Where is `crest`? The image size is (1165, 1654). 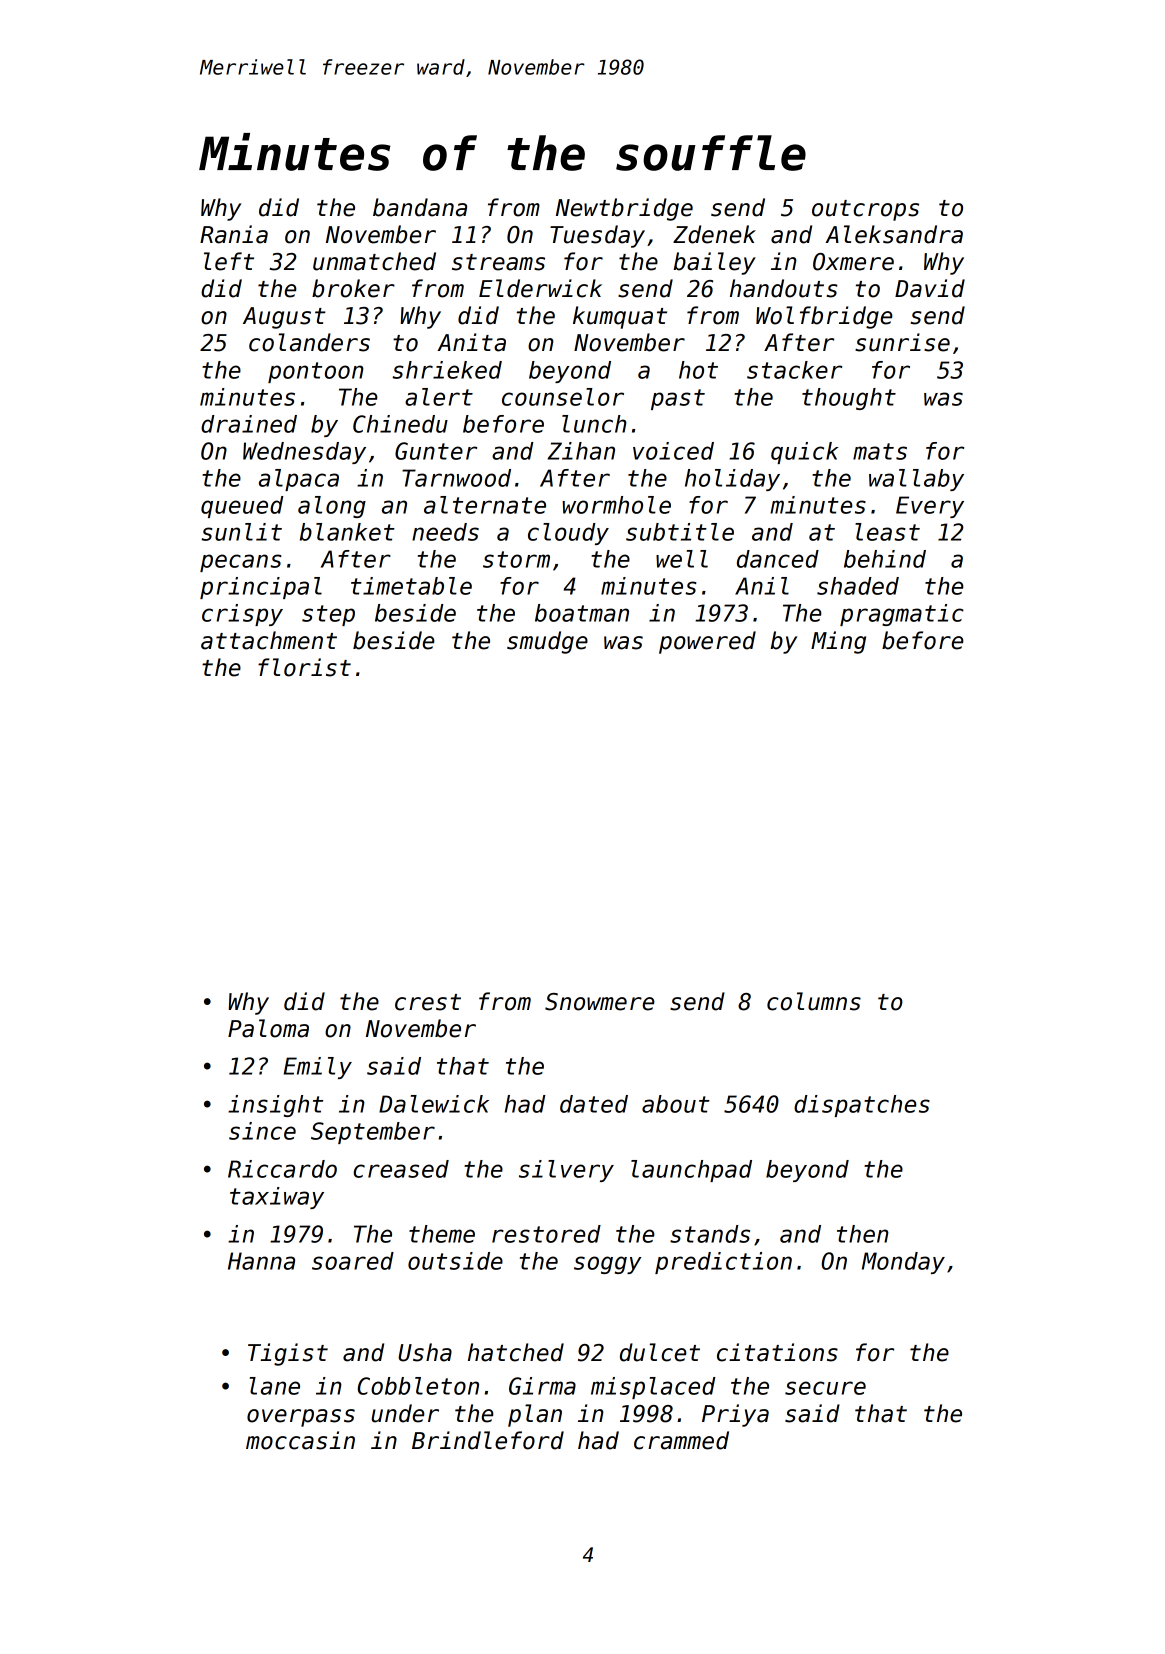
crest is located at coordinates (428, 1002).
